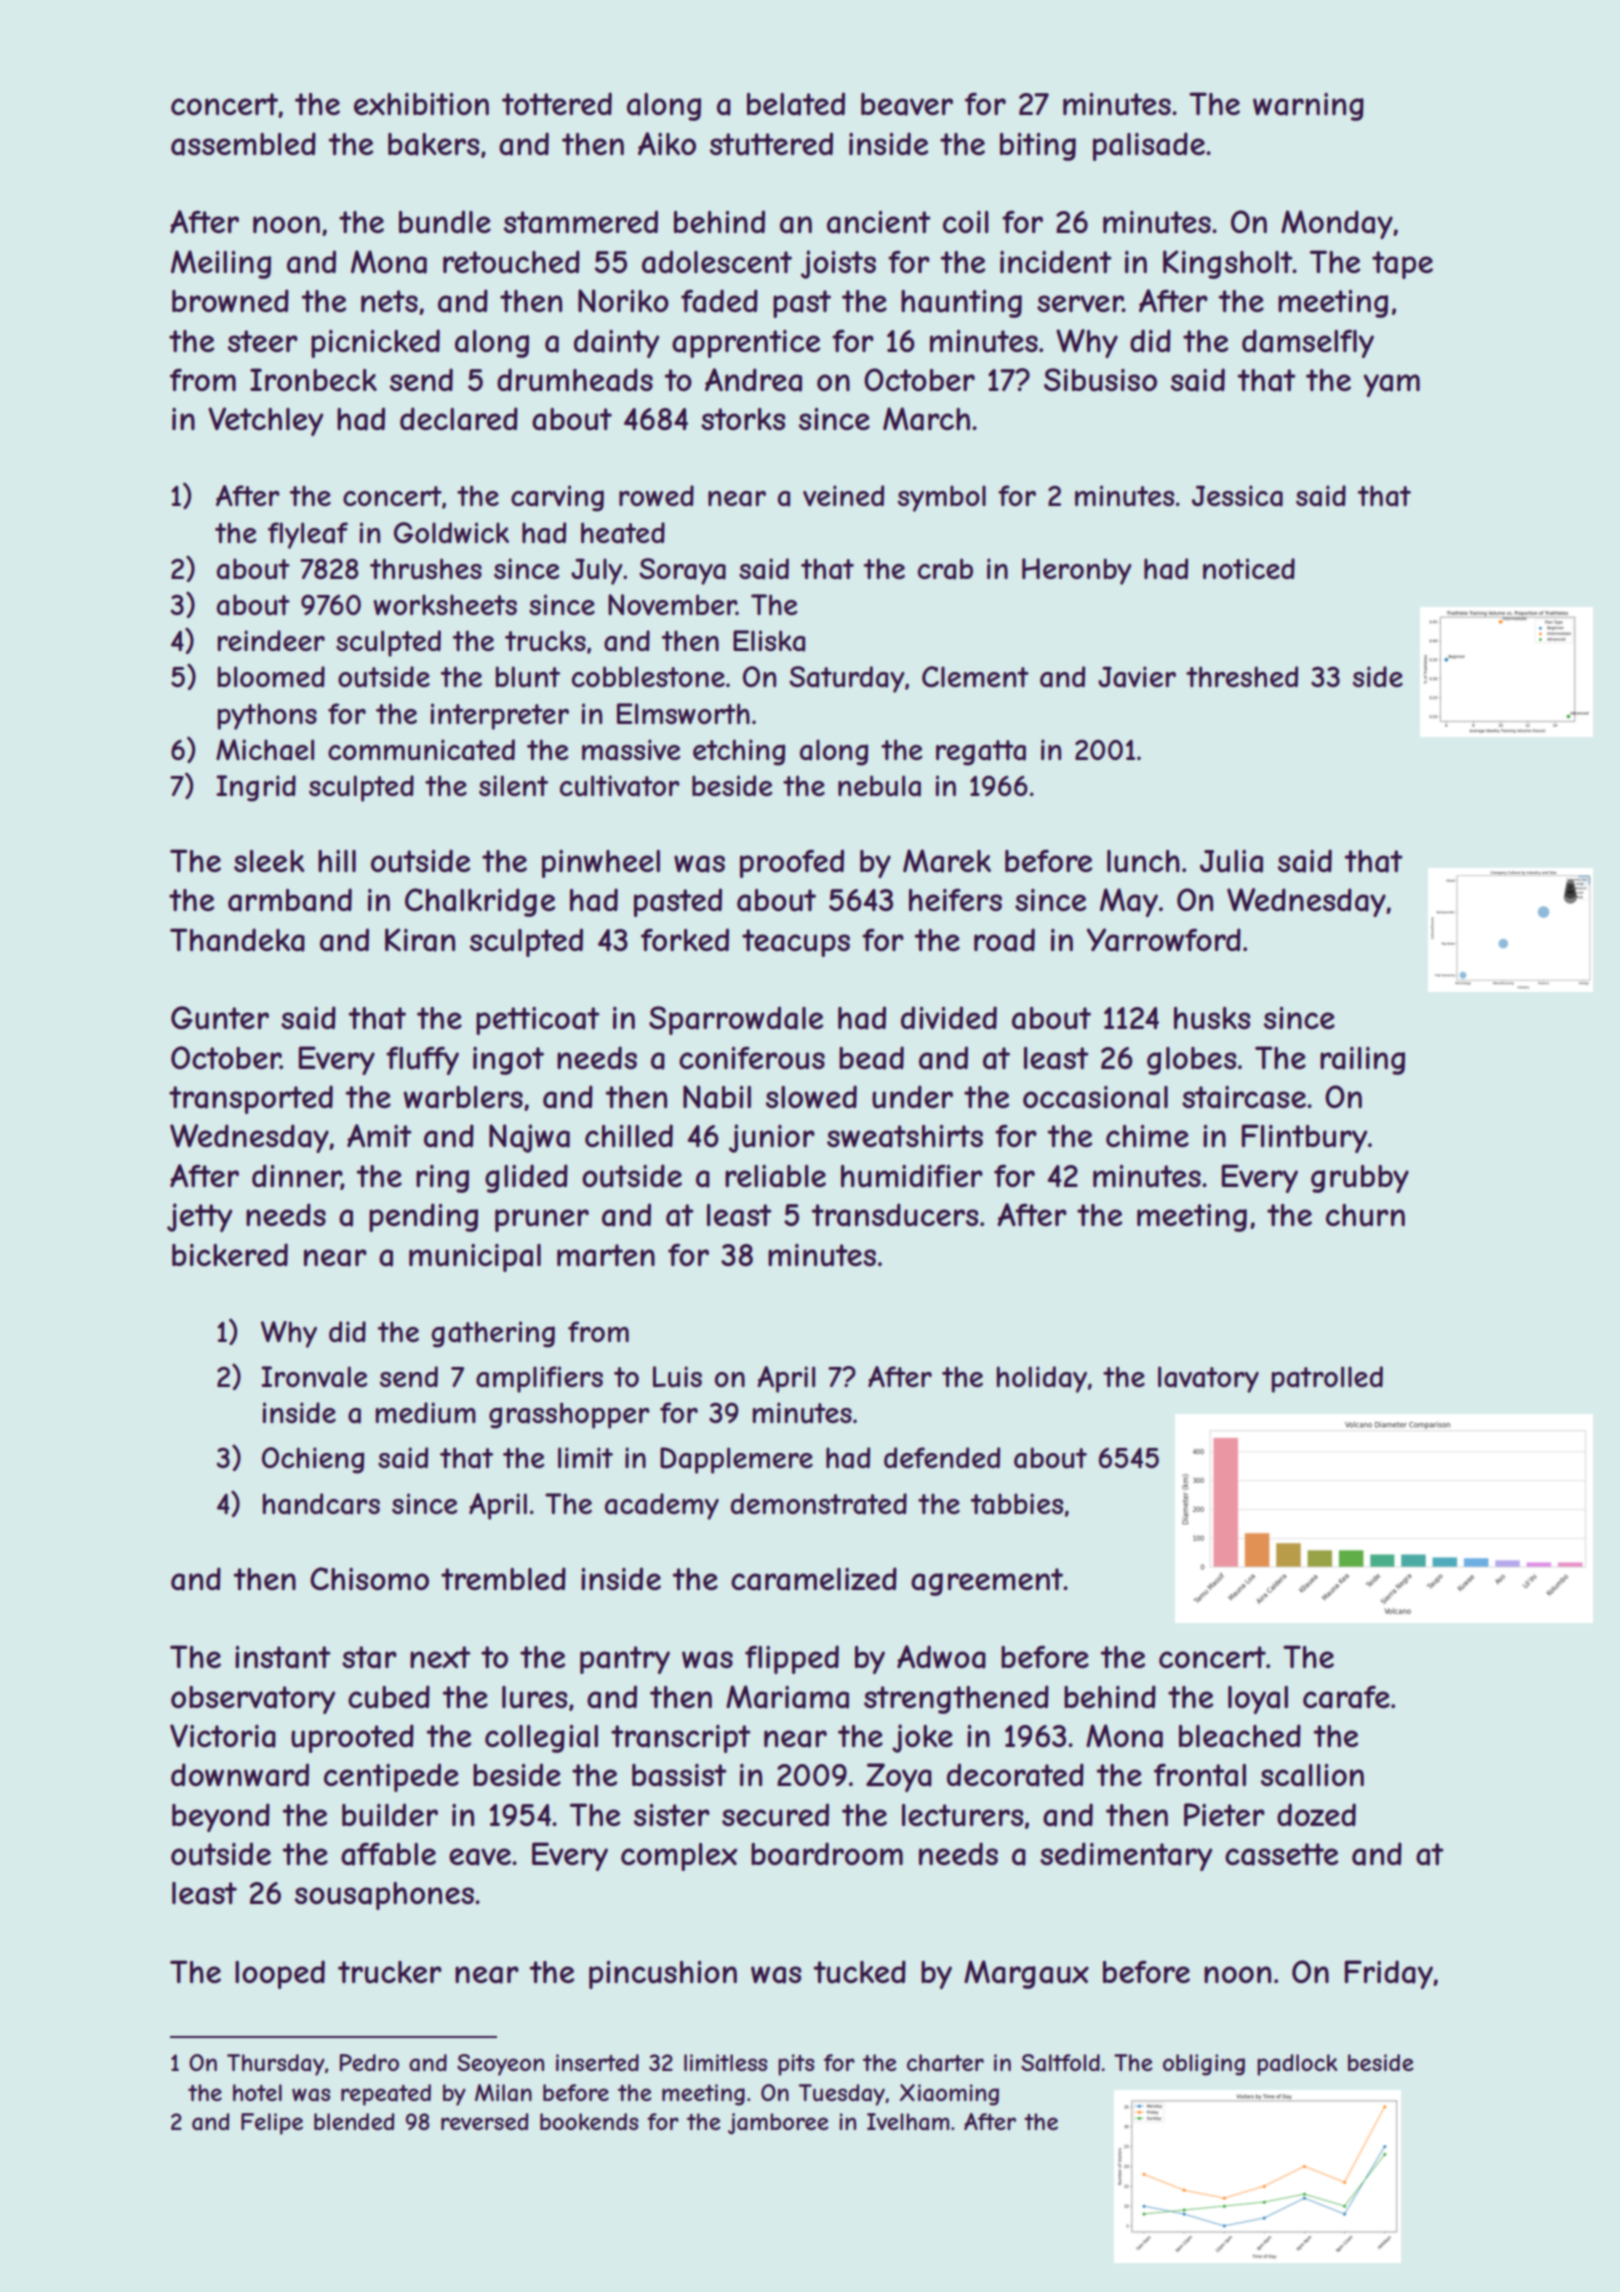 This image has height=2292, width=1620. I want to click on Goldwick, so click(451, 532).
